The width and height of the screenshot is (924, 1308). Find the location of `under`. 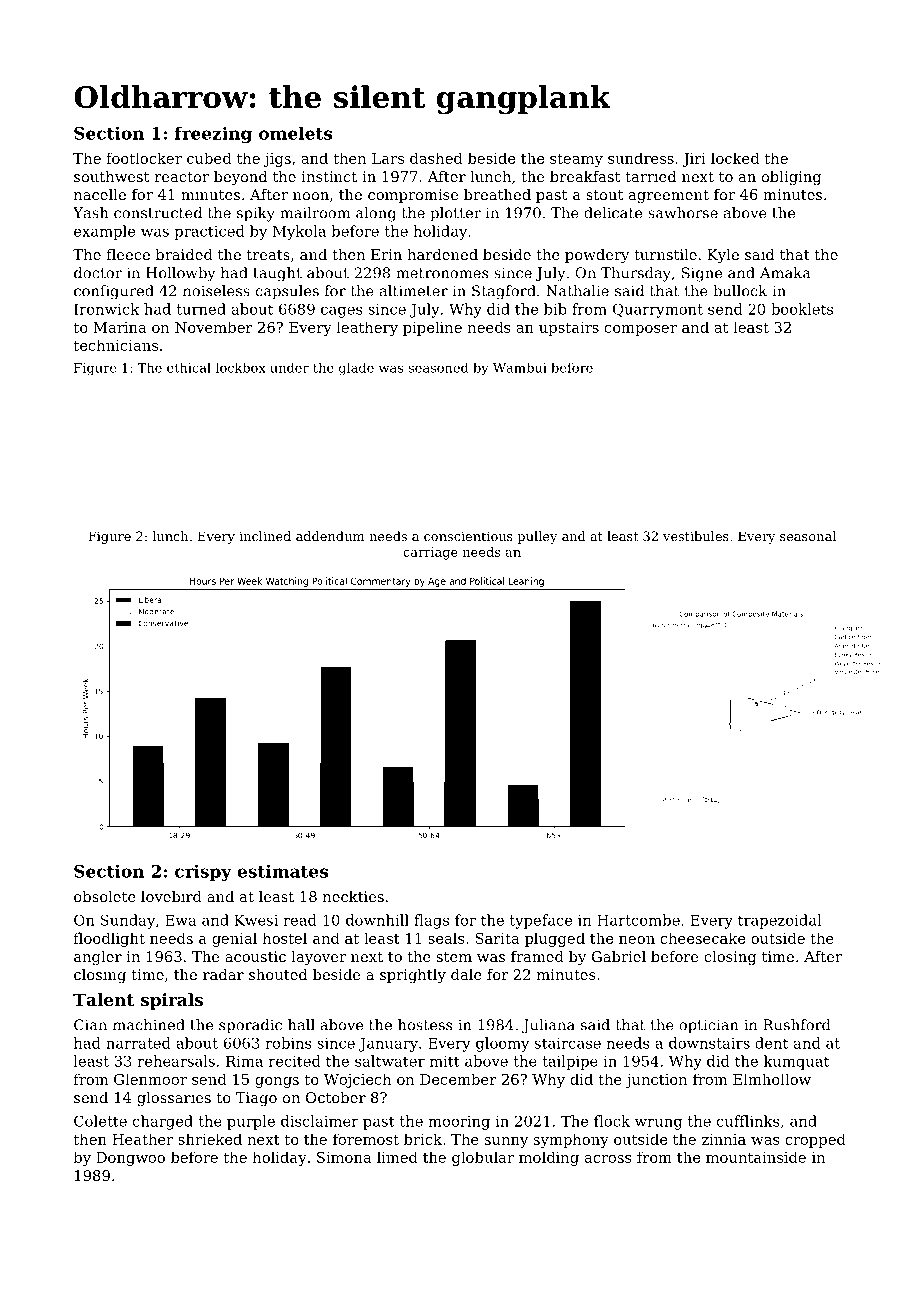

under is located at coordinates (289, 368).
